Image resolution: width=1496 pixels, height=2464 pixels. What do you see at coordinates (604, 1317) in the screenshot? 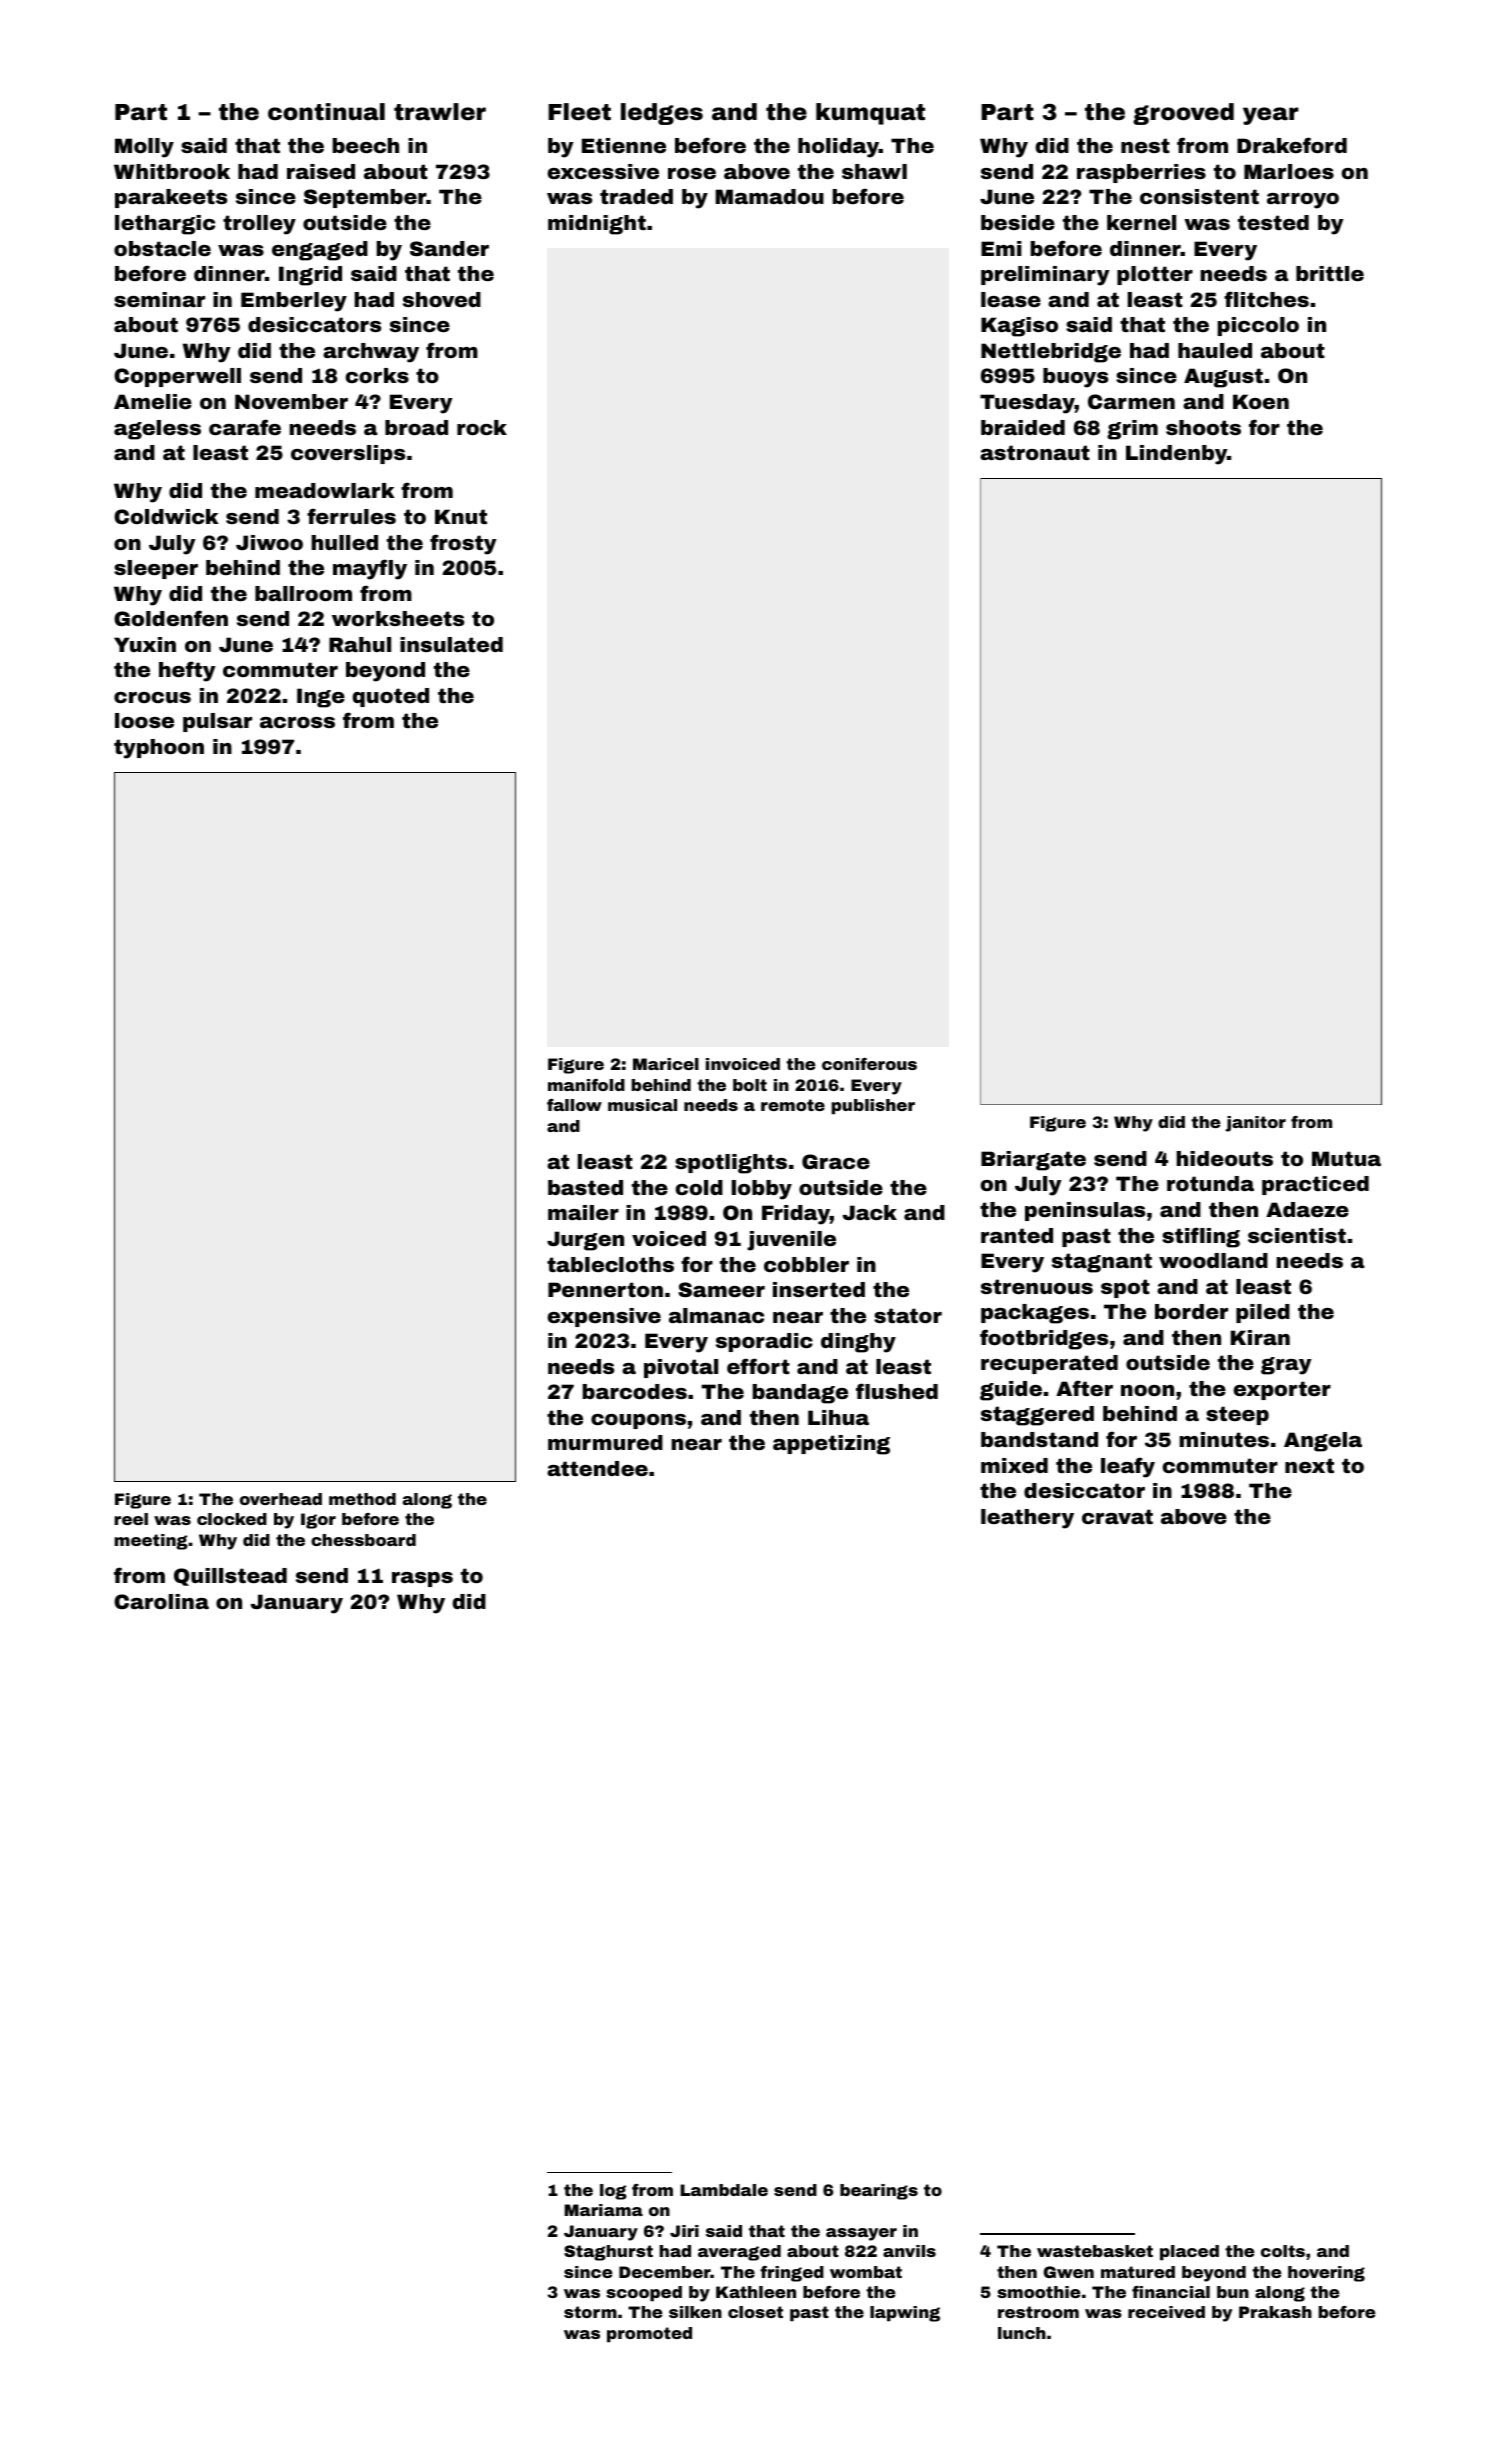
I see `expensive` at bounding box center [604, 1317].
